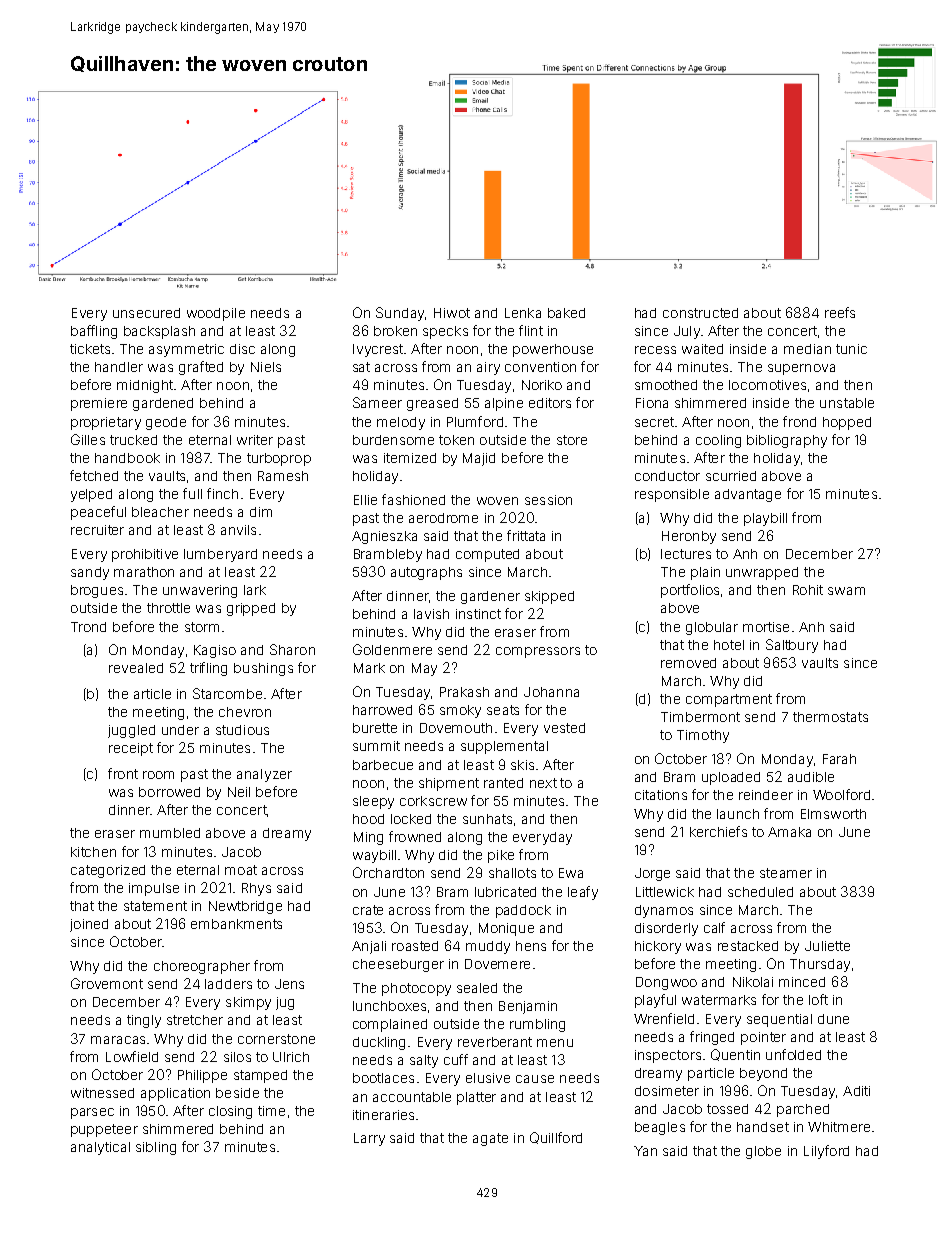 This screenshot has width=952, height=1233. Describe the element at coordinates (410, 458) in the screenshot. I see `itemized` at that location.
